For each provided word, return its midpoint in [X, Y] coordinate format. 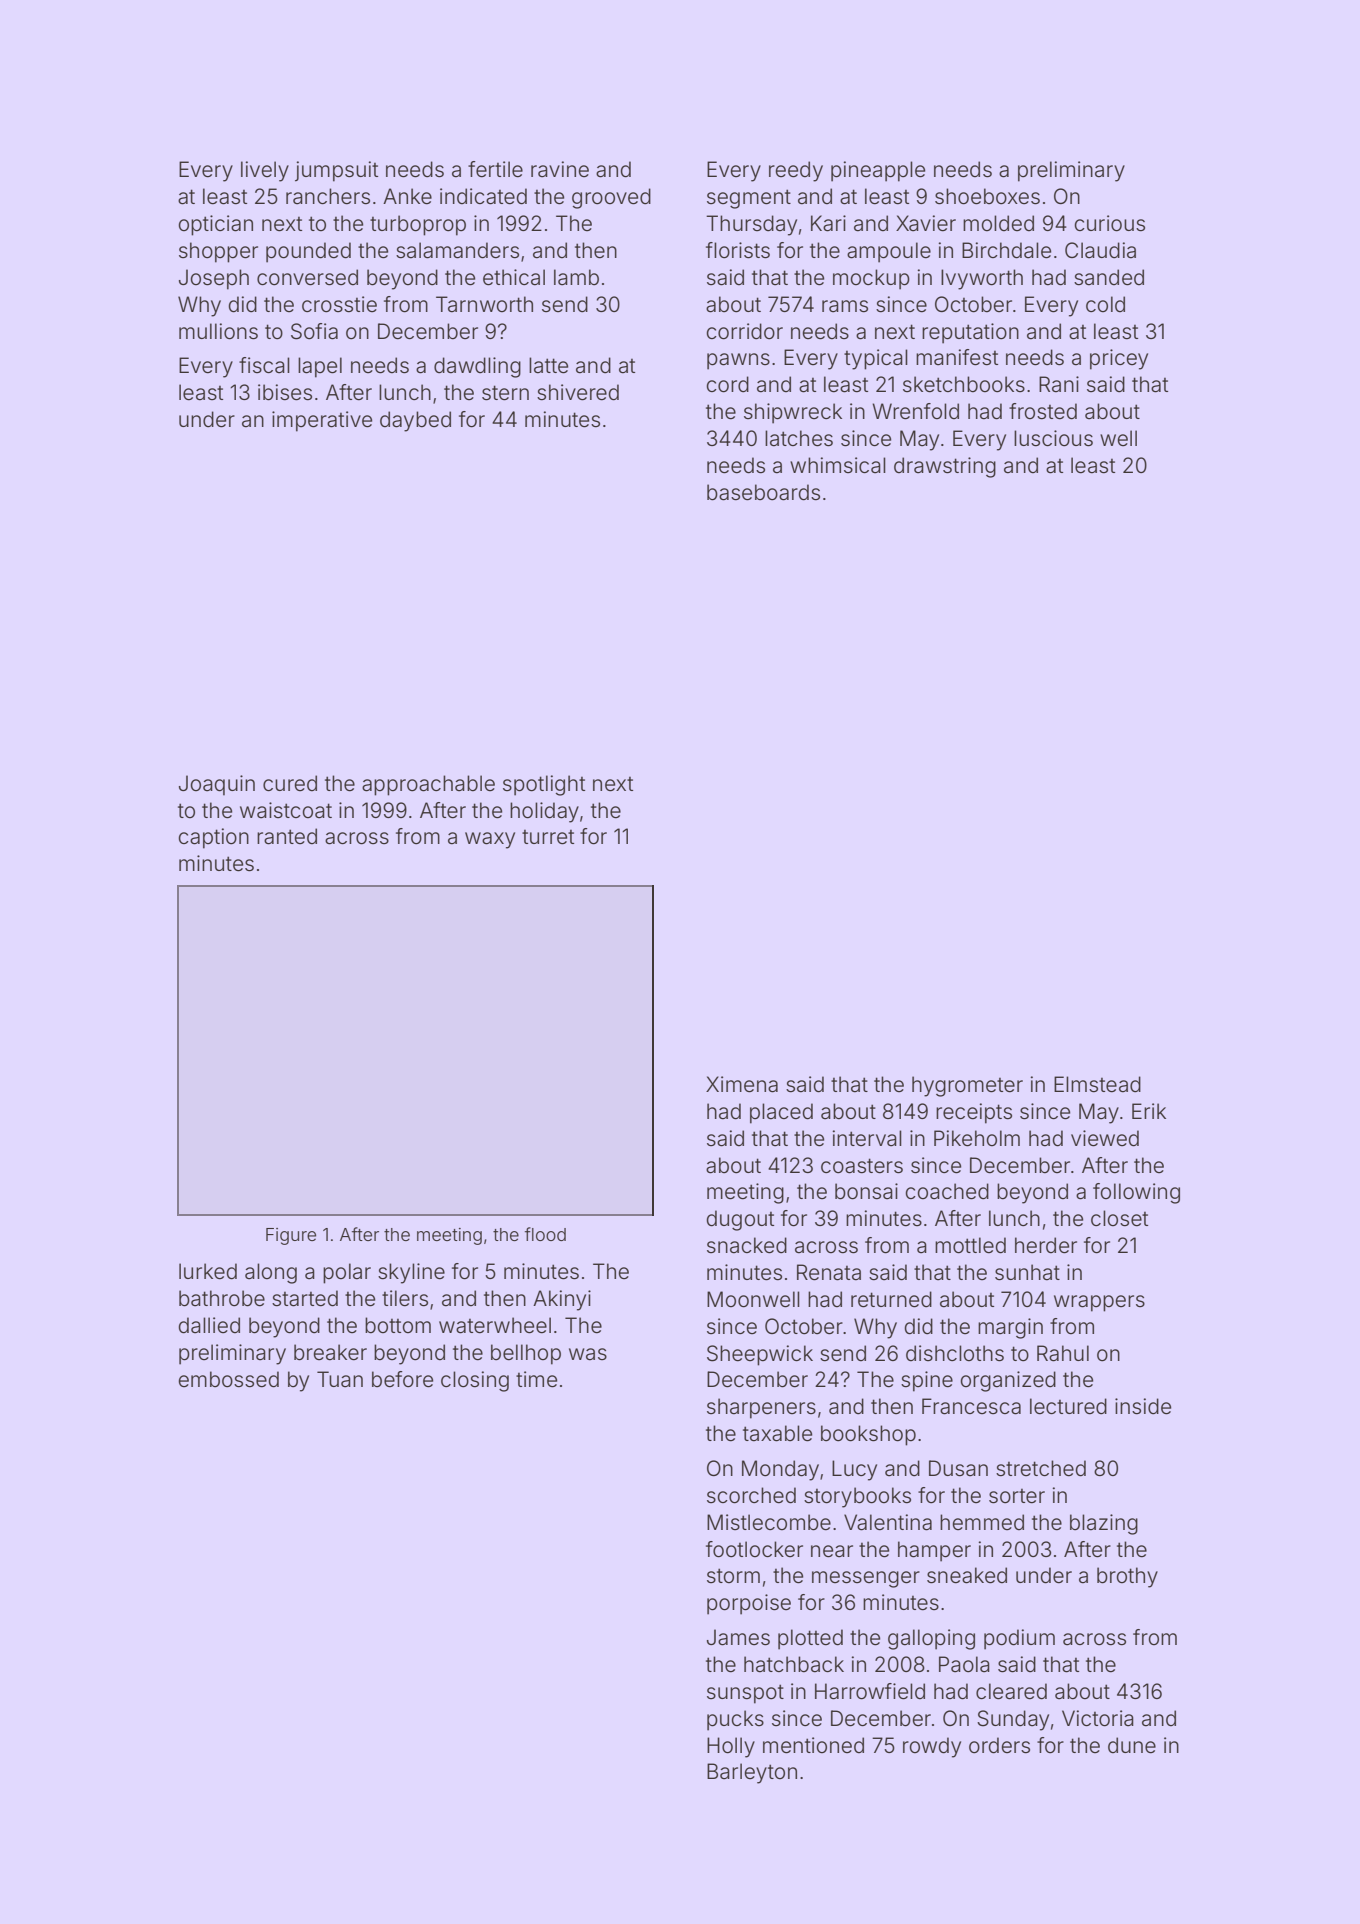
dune [1132, 1745]
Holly [731, 1747]
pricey [1119, 359]
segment [749, 199]
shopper [218, 252]
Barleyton [752, 1773]
